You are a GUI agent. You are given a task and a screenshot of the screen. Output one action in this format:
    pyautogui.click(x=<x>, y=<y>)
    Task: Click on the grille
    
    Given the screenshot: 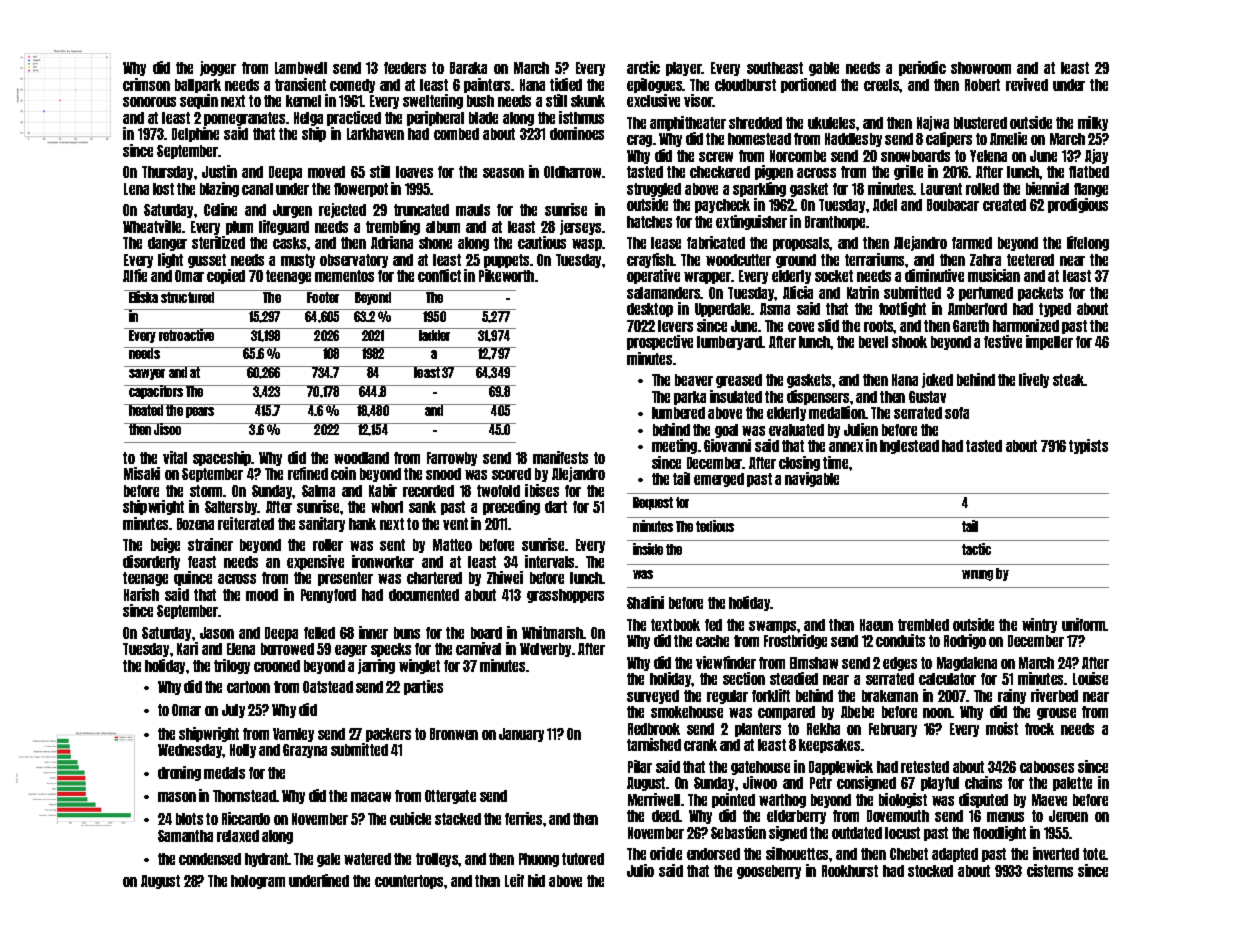 What is the action you would take?
    pyautogui.click(x=908, y=172)
